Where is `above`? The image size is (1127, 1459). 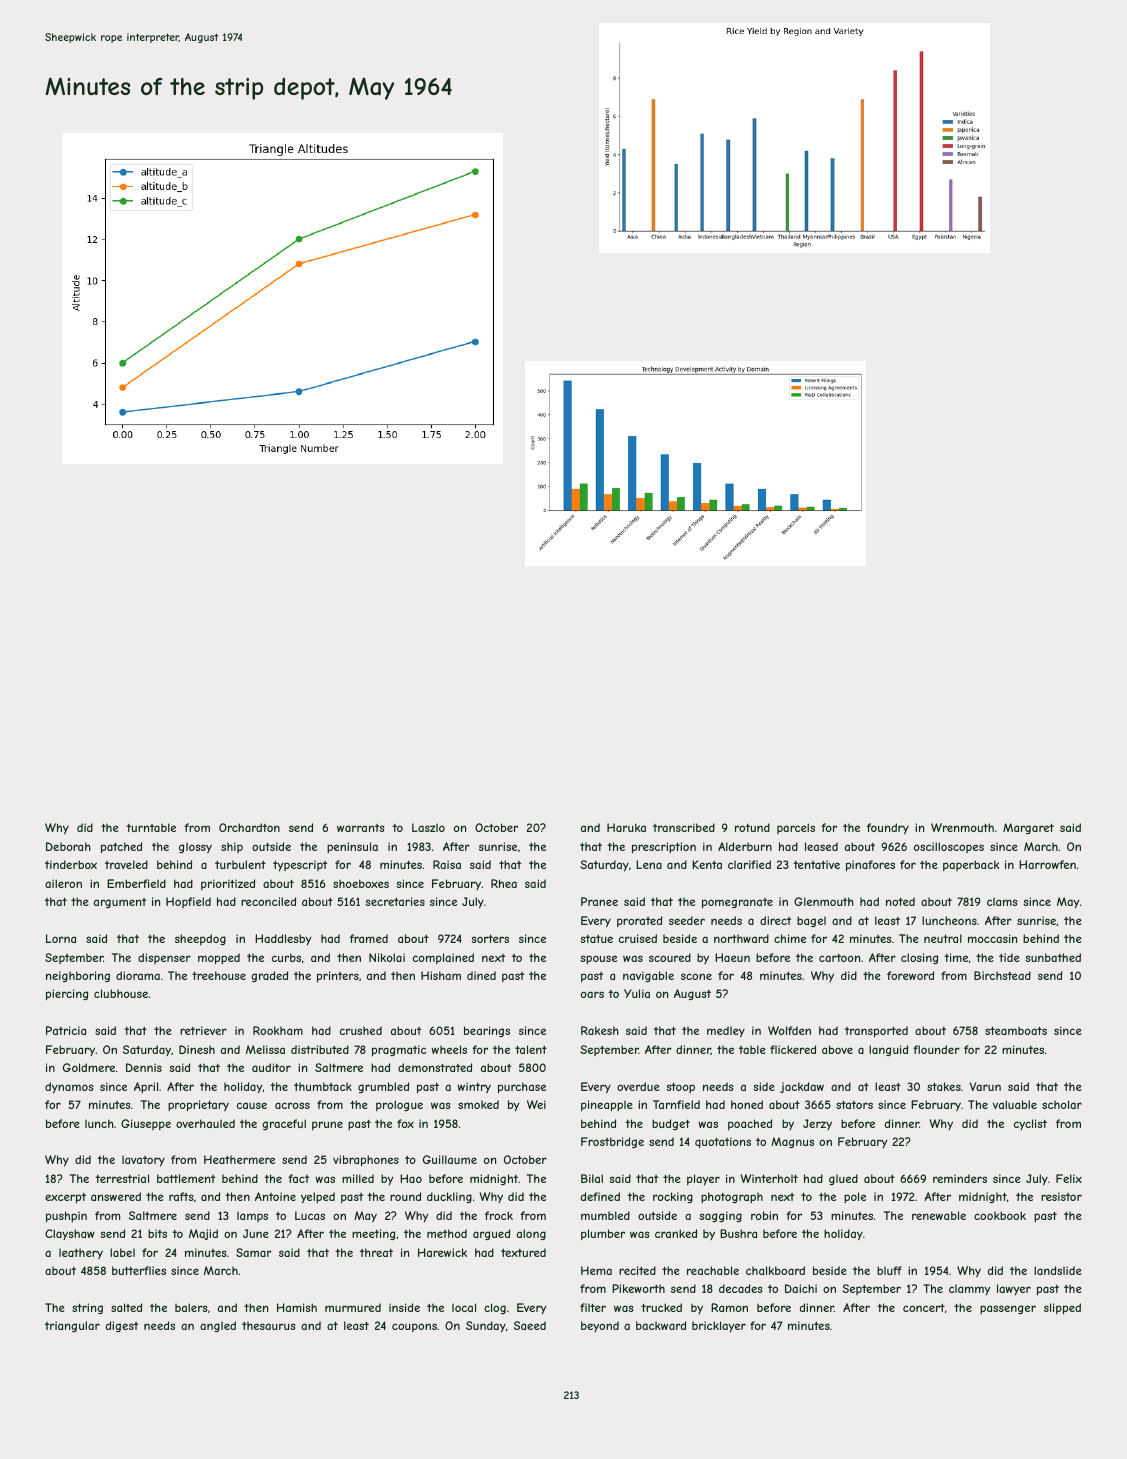 above is located at coordinates (837, 1049).
